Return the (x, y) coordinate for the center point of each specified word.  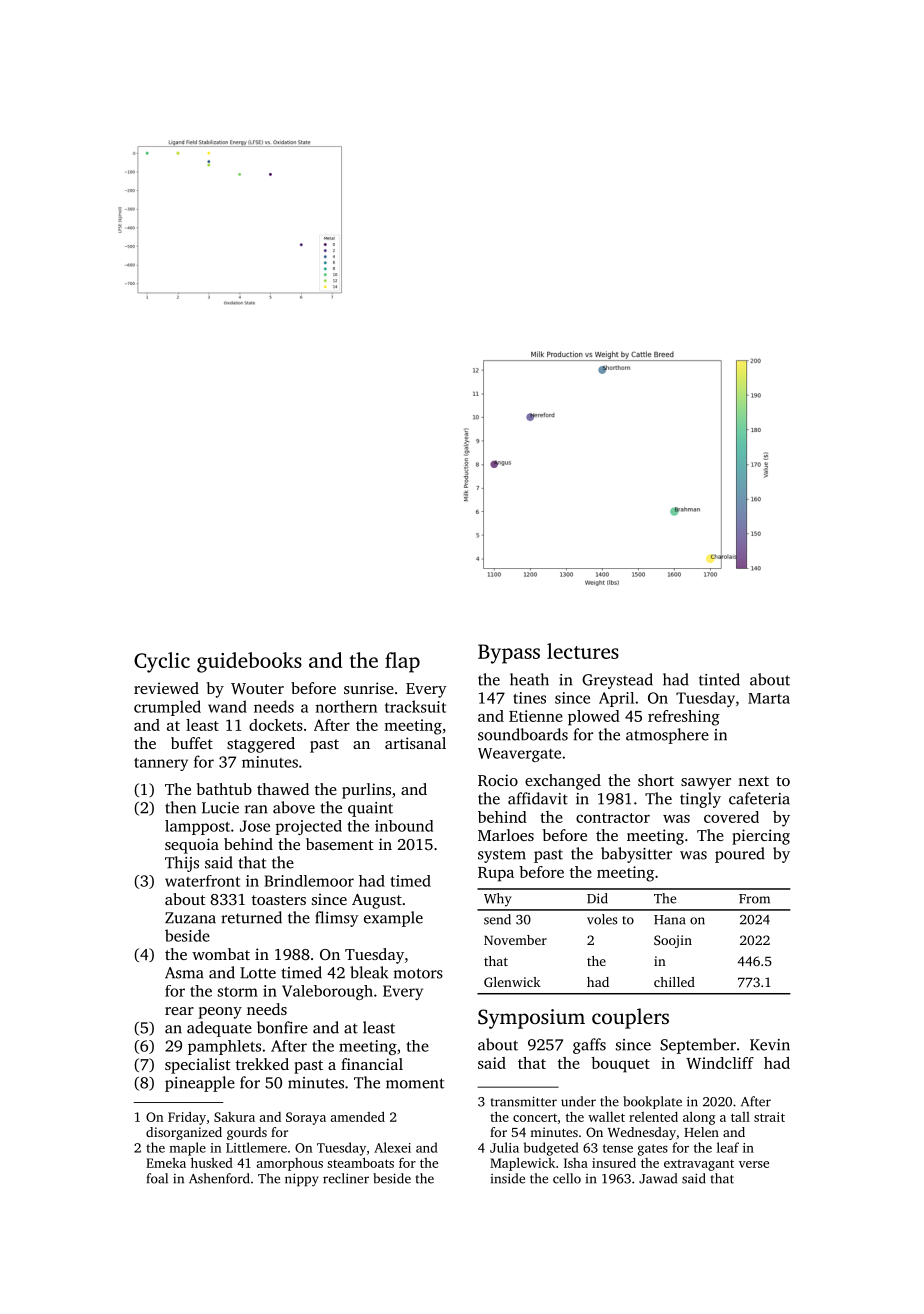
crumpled (167, 708)
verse (754, 1164)
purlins (366, 791)
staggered (261, 745)
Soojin (673, 941)
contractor (613, 818)
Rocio (498, 780)
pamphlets (224, 1047)
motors (418, 973)
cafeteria (759, 798)
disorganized (184, 1133)
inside (507, 1178)
